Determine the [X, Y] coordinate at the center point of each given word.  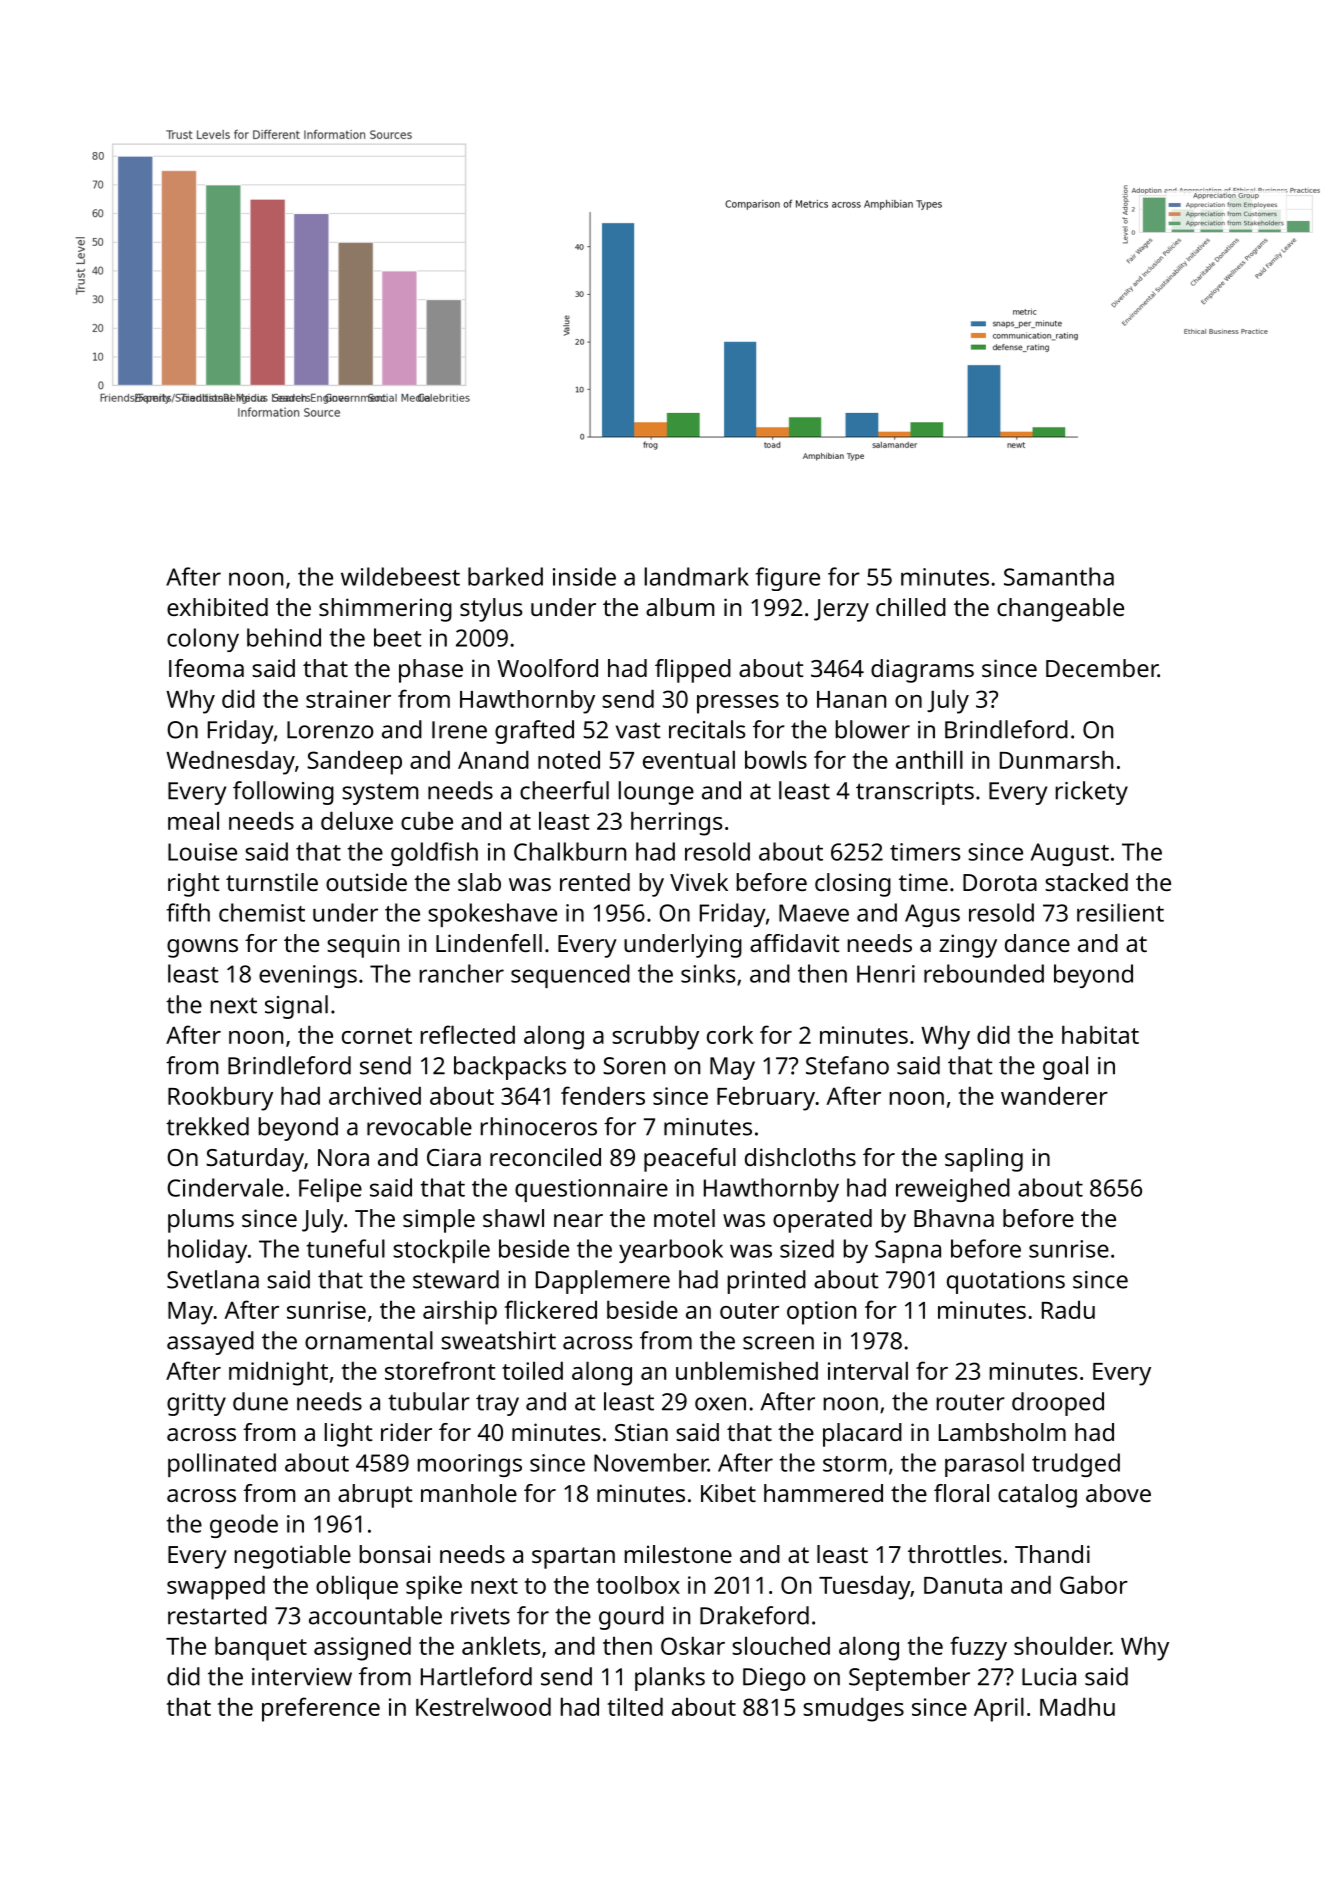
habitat [1100, 1034]
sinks [708, 973]
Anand [493, 759]
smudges [853, 1709]
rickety [1092, 793]
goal [1065, 1068]
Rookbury [220, 1098]
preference [321, 1709]
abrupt [375, 1496]
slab [479, 882]
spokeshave [492, 915]
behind [284, 637]
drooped [1058, 1404]
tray [497, 1405]
